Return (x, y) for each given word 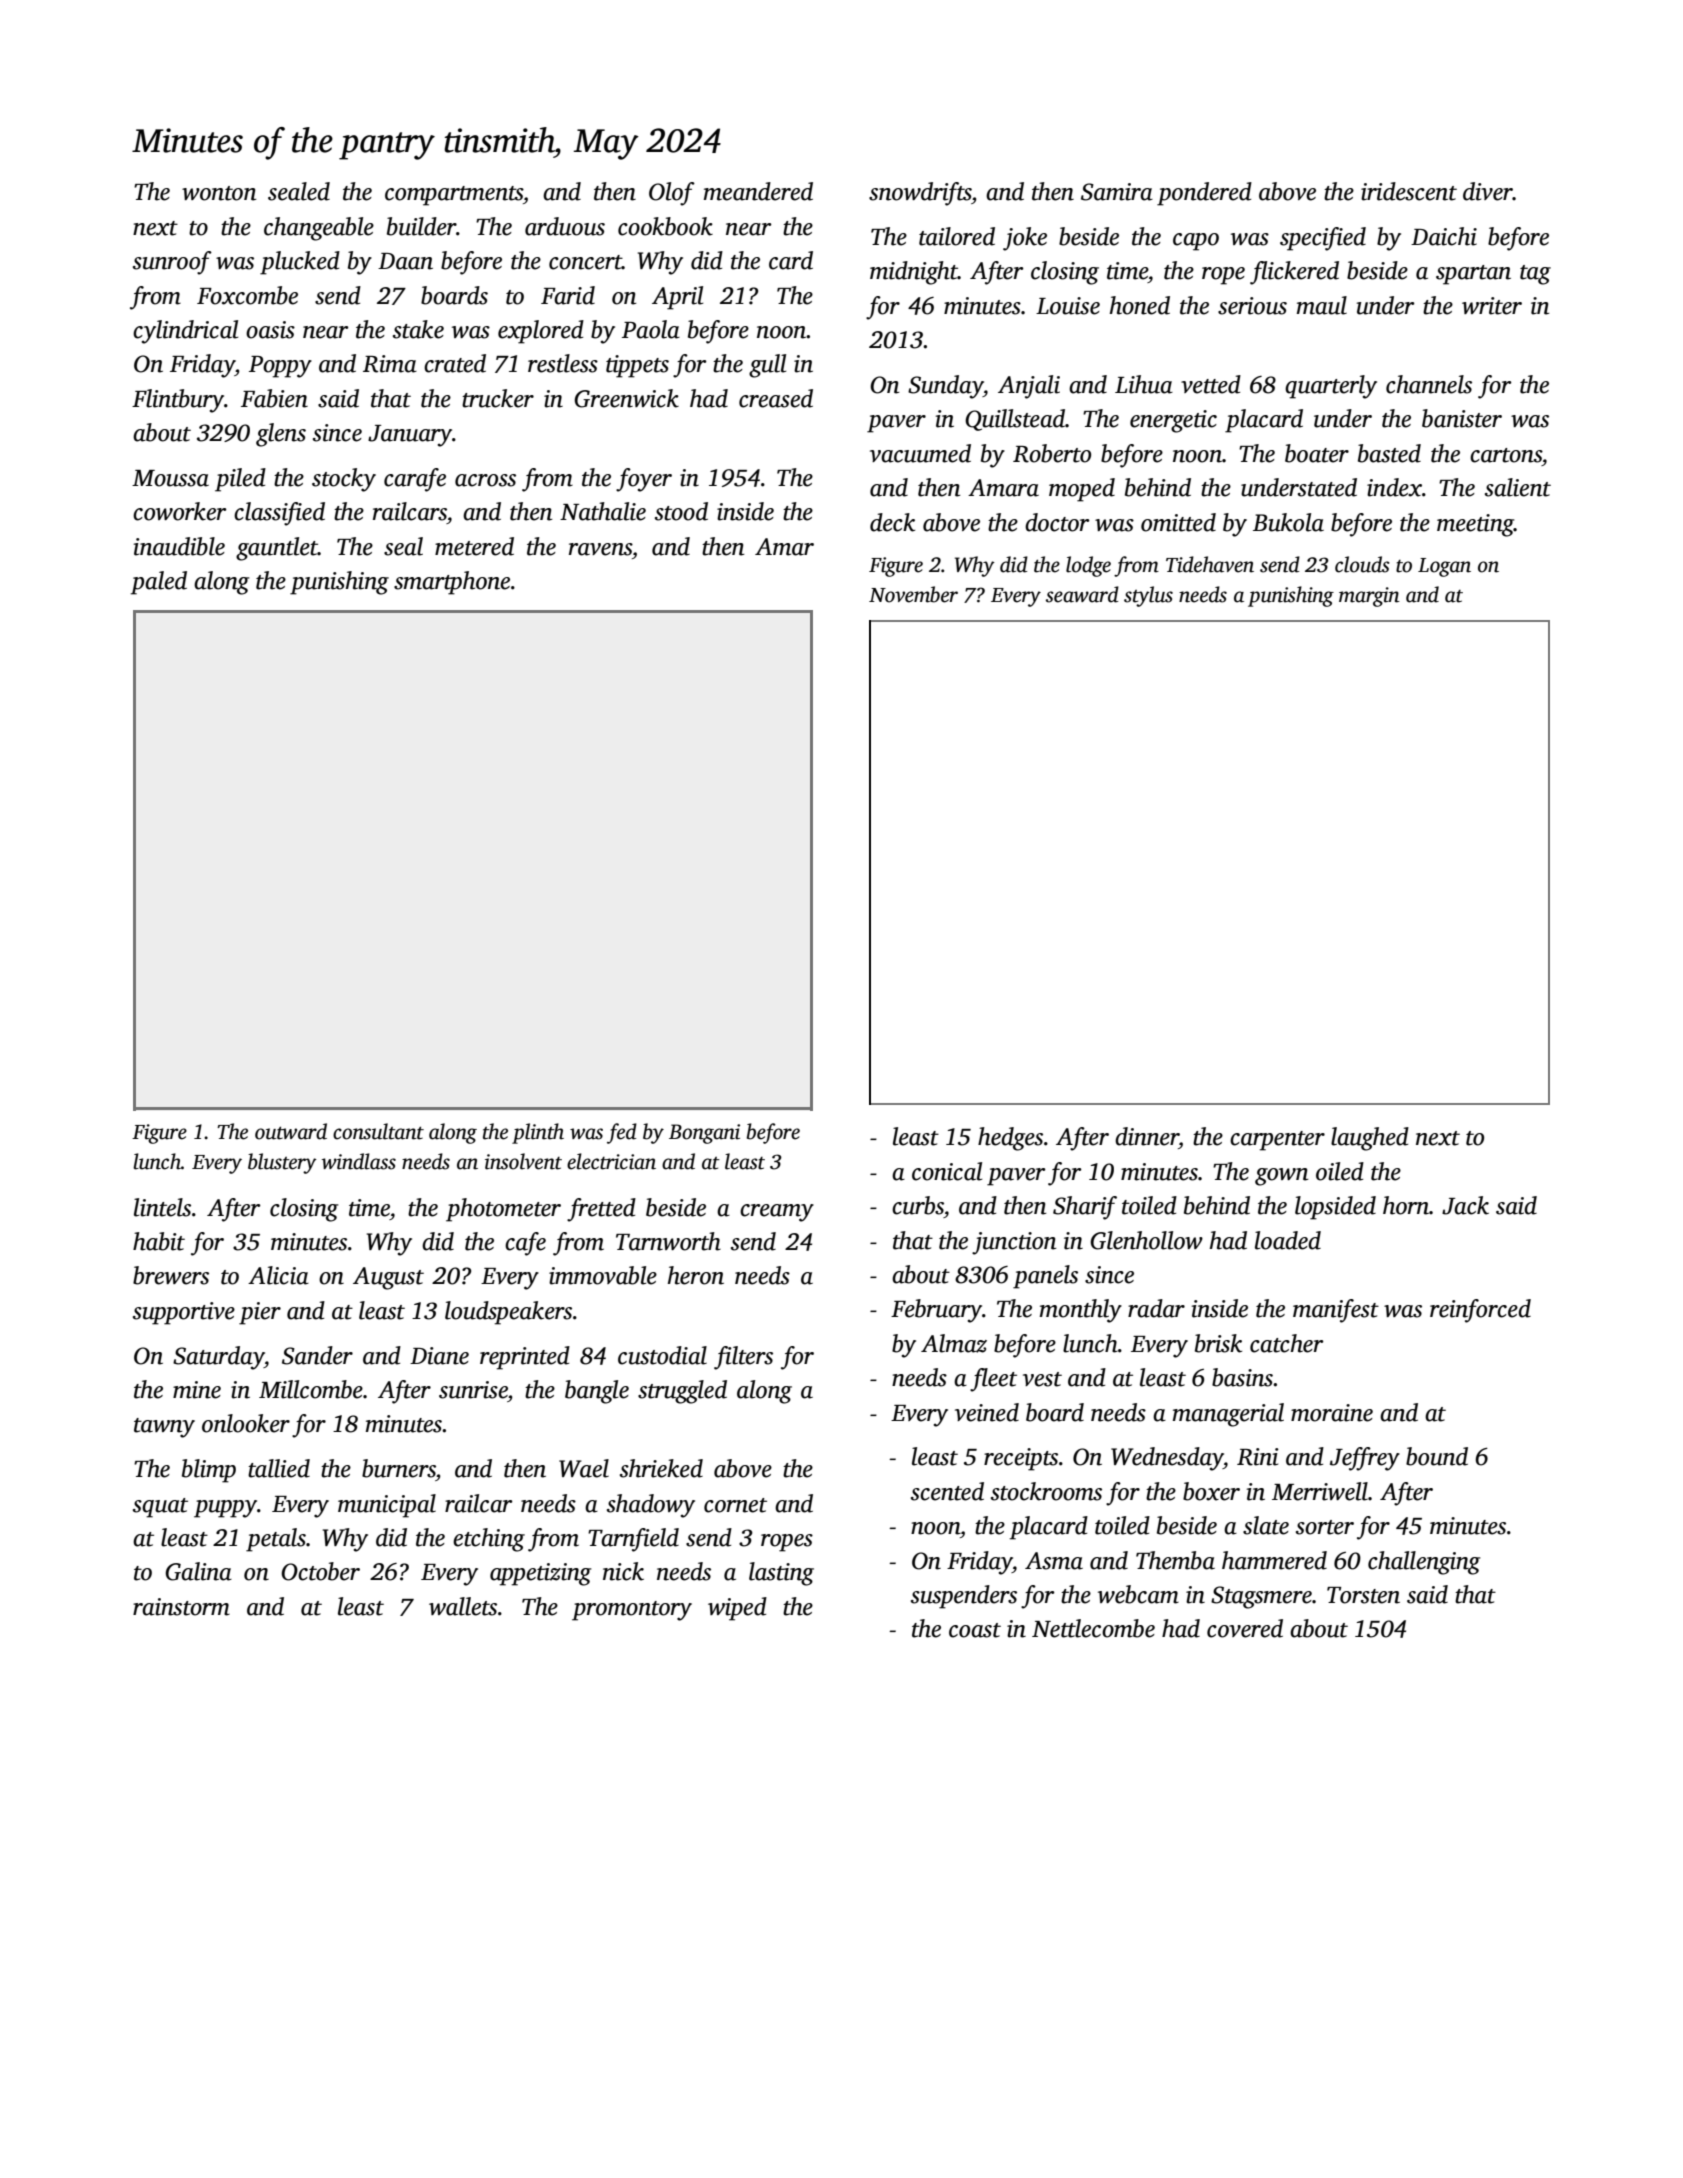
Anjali (1029, 387)
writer (1492, 306)
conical (947, 1171)
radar (1156, 1308)
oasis (270, 330)
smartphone (452, 583)
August (388, 1278)
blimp (209, 1471)
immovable (603, 1275)
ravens (600, 549)
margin (1369, 597)
